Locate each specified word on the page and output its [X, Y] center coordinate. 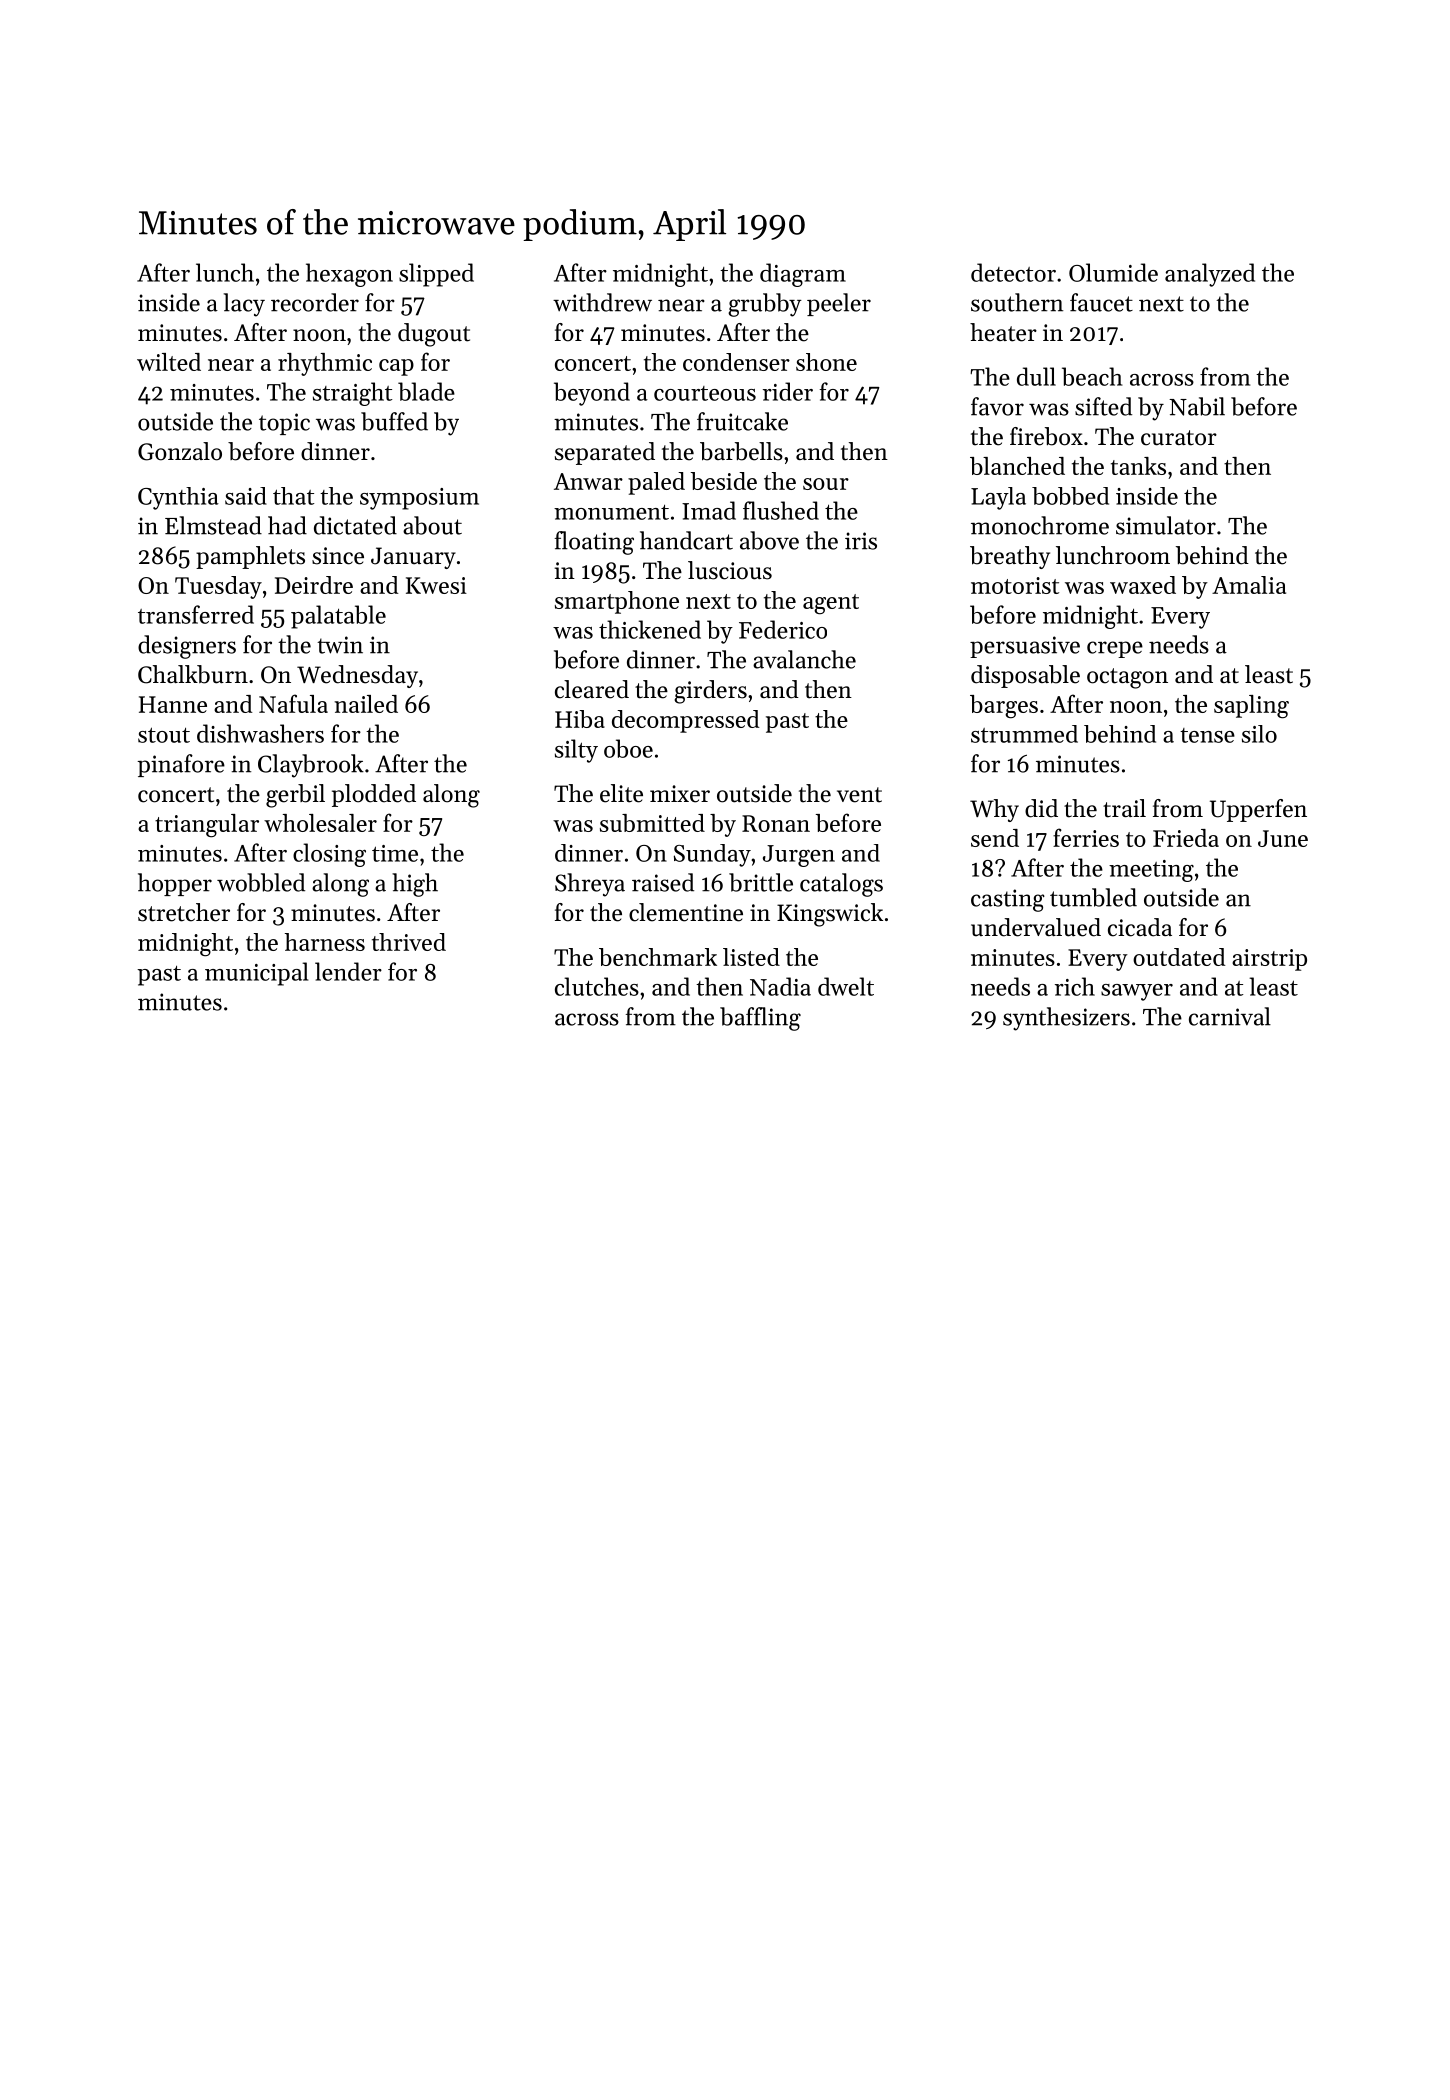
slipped [436, 275]
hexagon [349, 275]
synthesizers [1066, 1019]
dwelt [846, 986]
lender [348, 971]
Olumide [1113, 272]
